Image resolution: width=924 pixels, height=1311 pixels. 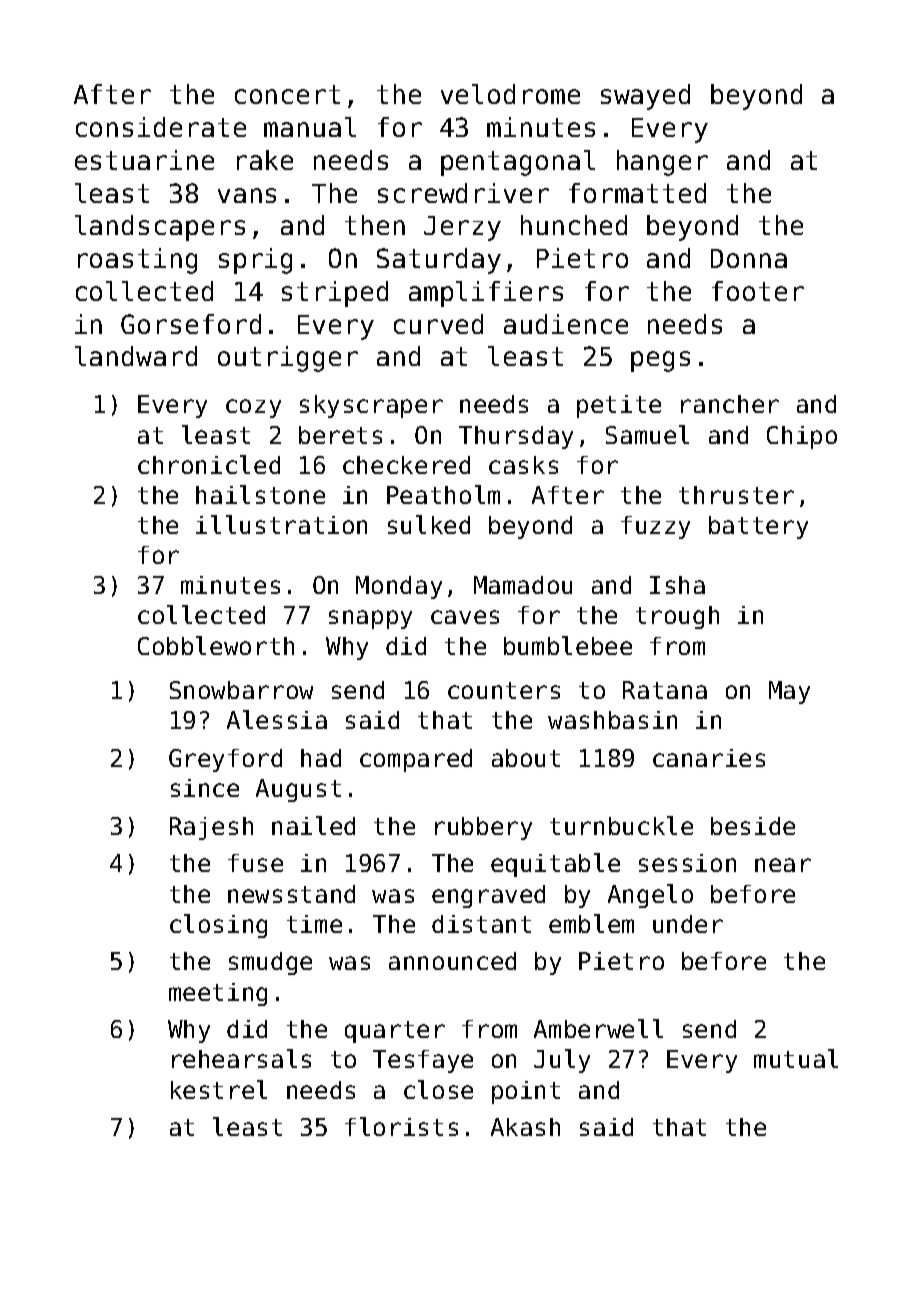 What do you see at coordinates (218, 994) in the screenshot?
I see `meeting` at bounding box center [218, 994].
